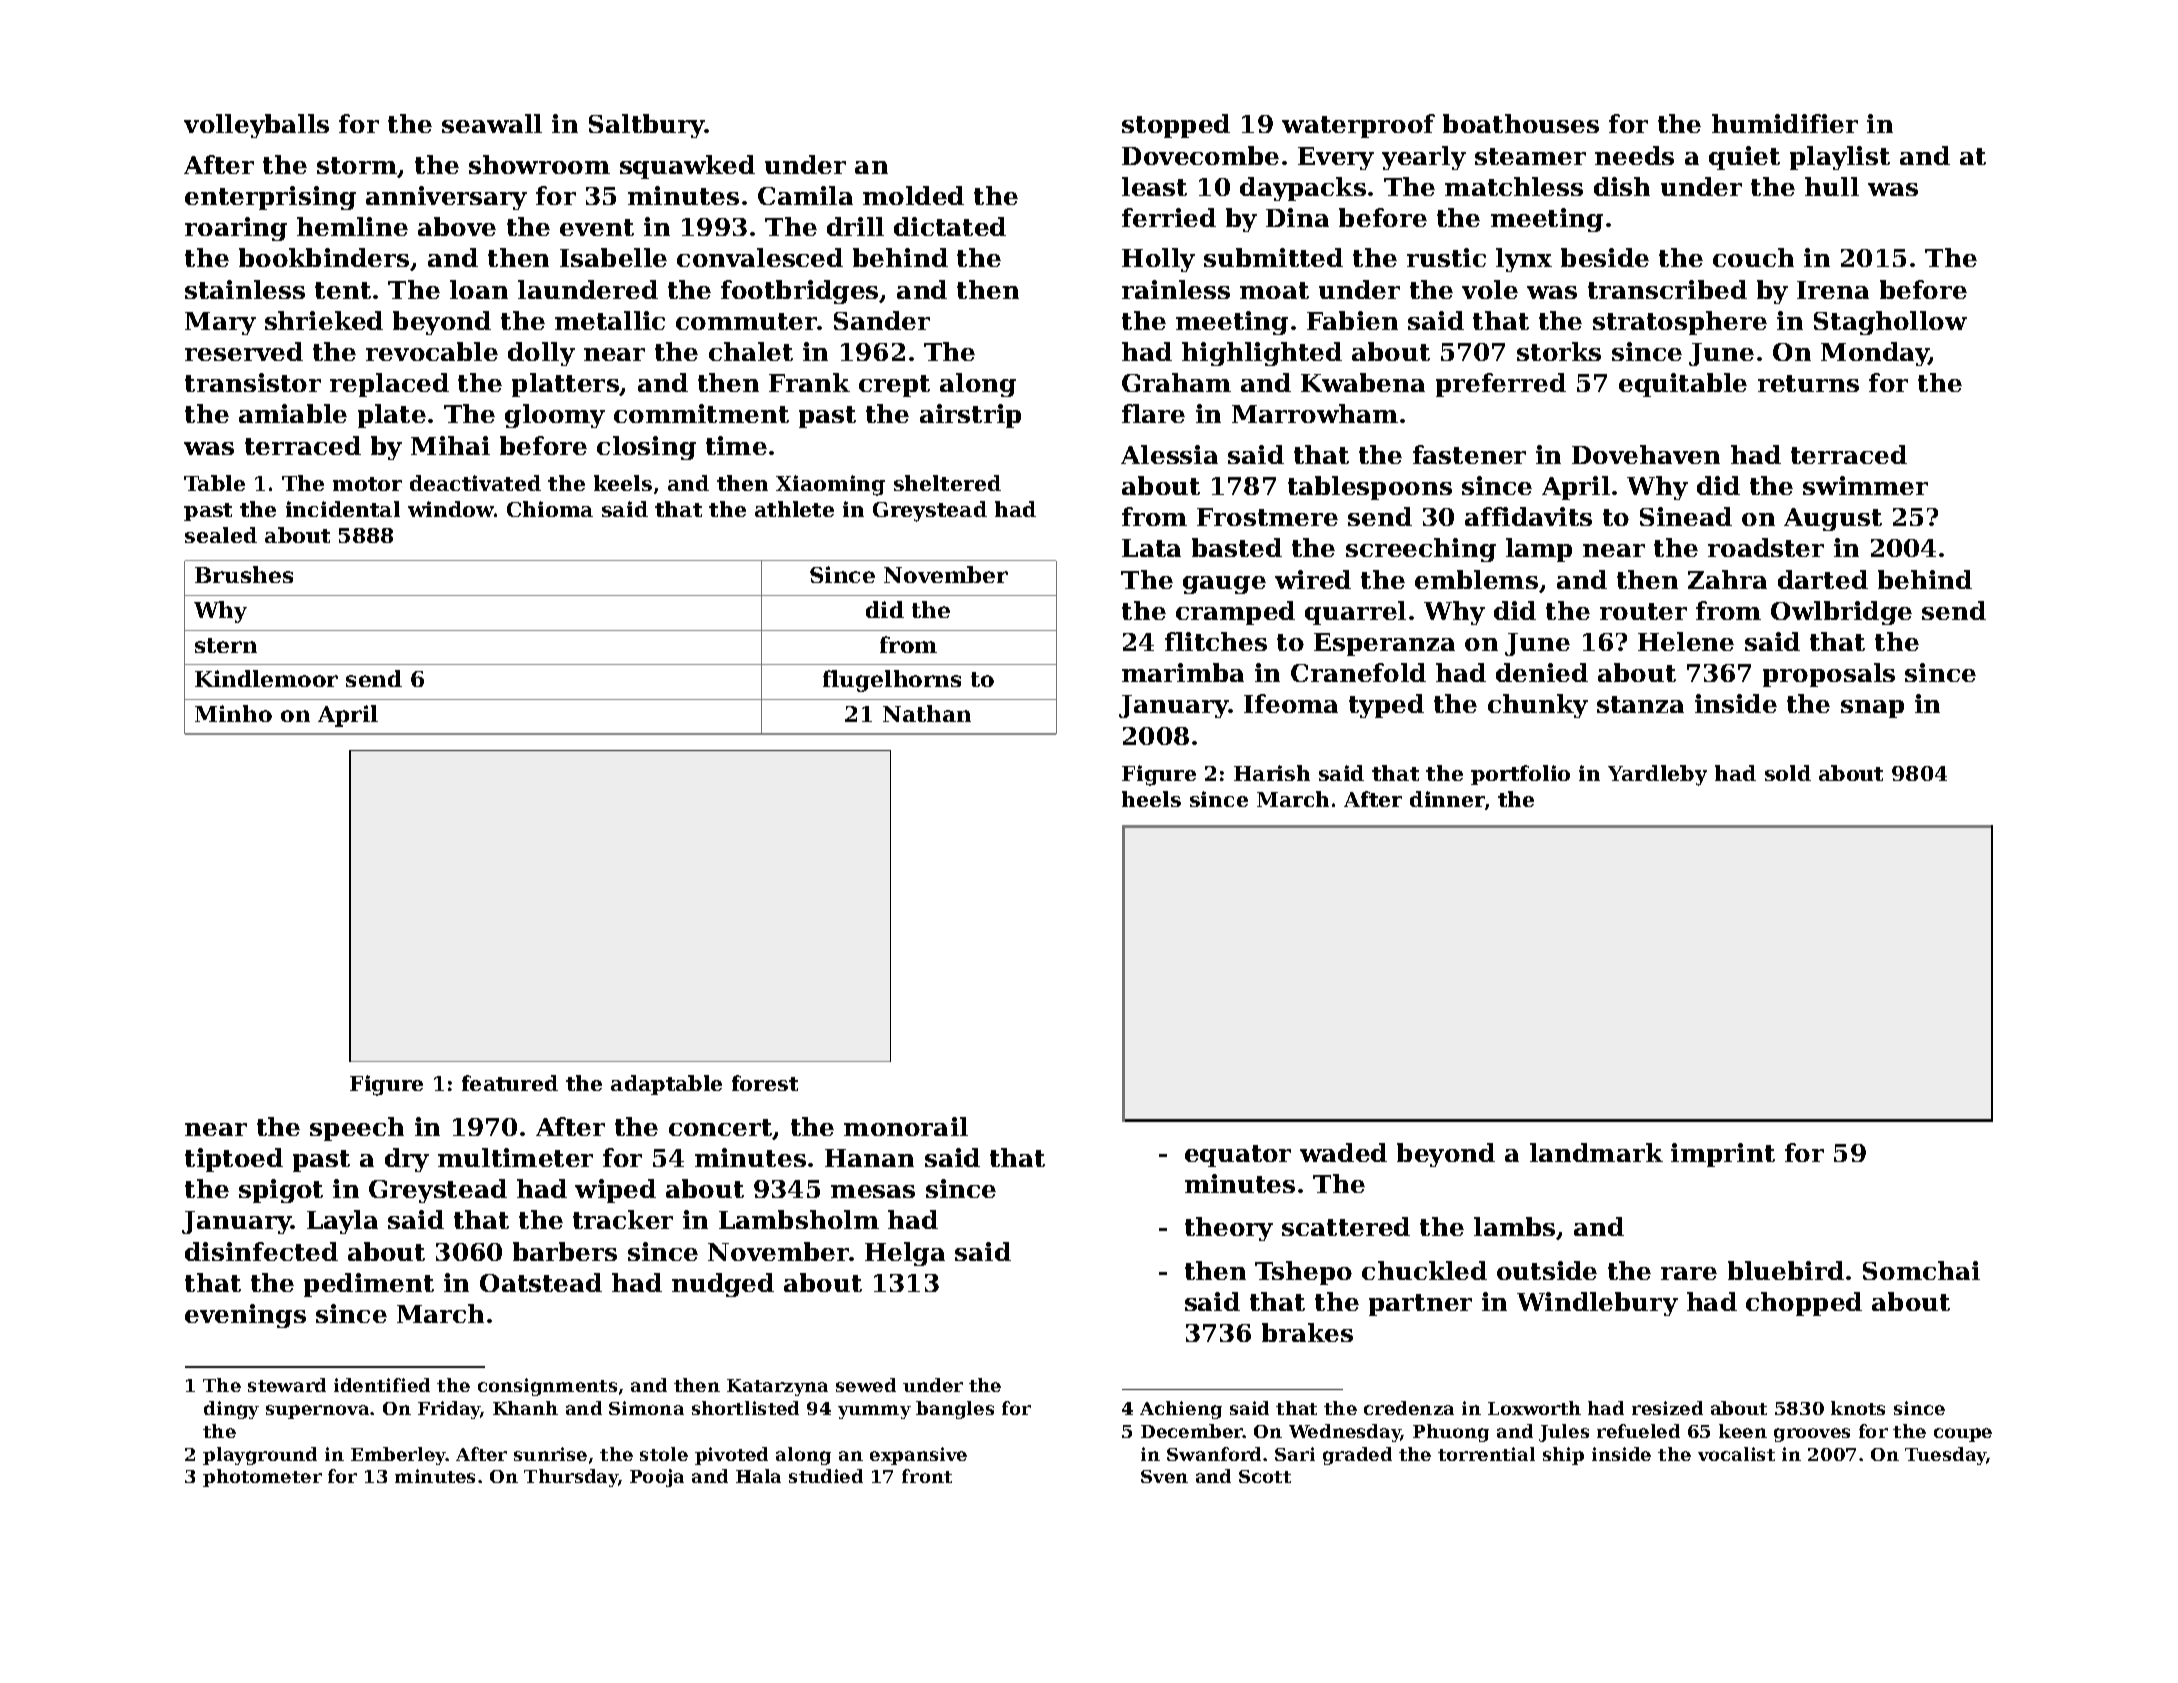 The height and width of the screenshot is (1683, 2178). What do you see at coordinates (1872, 709) in the screenshot?
I see `snap` at bounding box center [1872, 709].
